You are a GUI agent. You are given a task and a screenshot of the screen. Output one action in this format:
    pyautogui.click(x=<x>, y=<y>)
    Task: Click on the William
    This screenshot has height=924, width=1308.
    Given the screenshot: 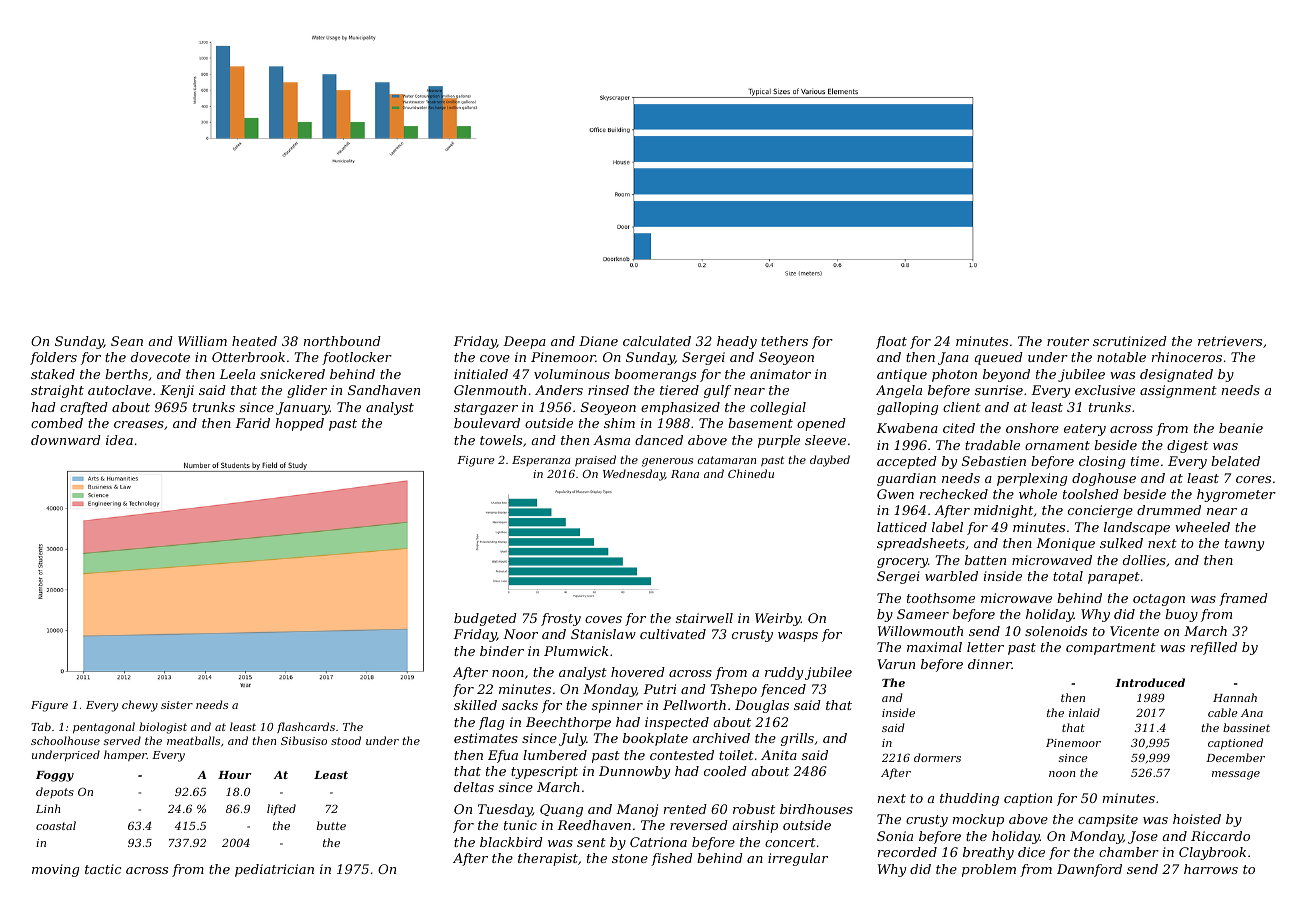 What is the action you would take?
    pyautogui.click(x=202, y=341)
